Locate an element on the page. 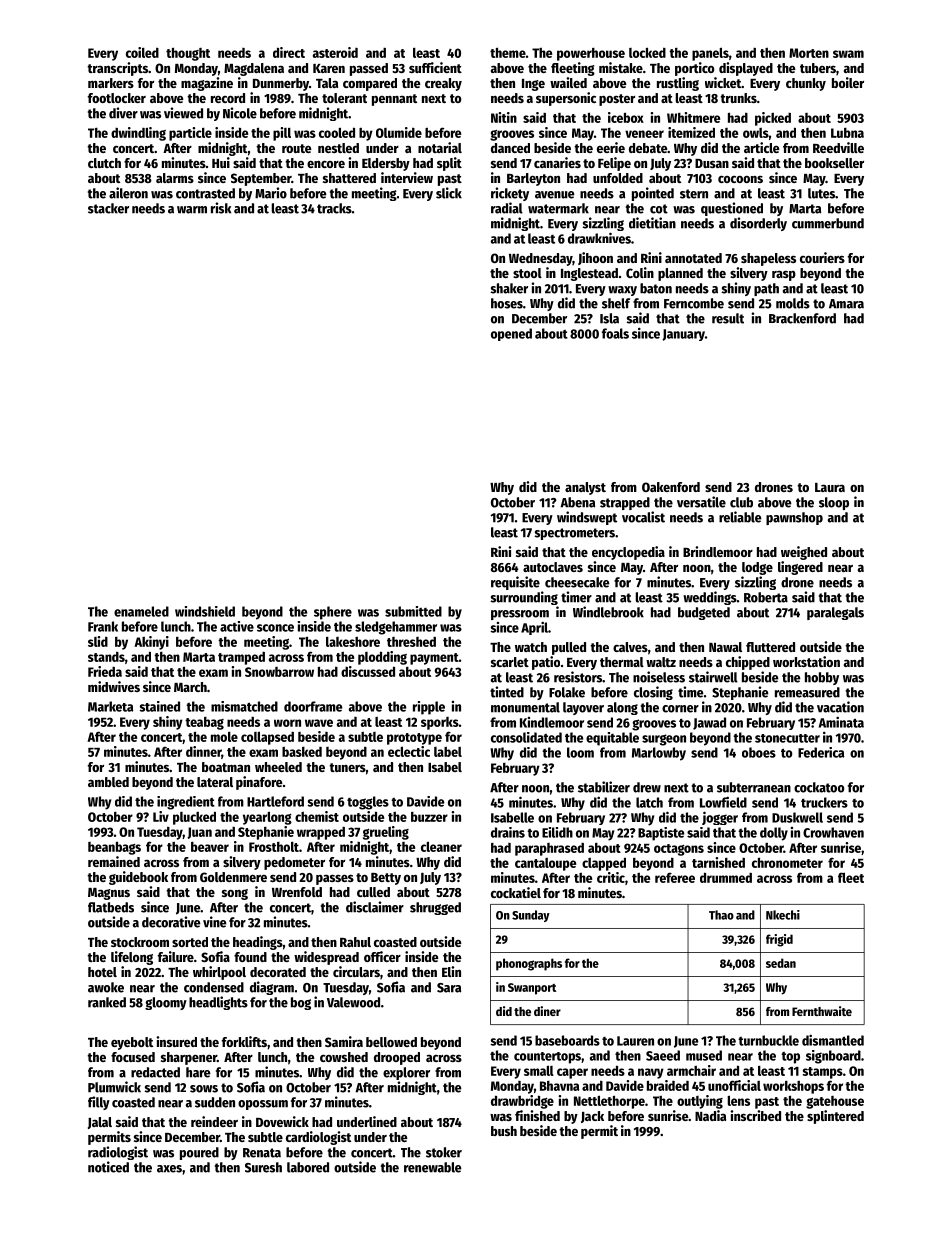 The image size is (952, 1233). contrasted is located at coordinates (205, 193).
